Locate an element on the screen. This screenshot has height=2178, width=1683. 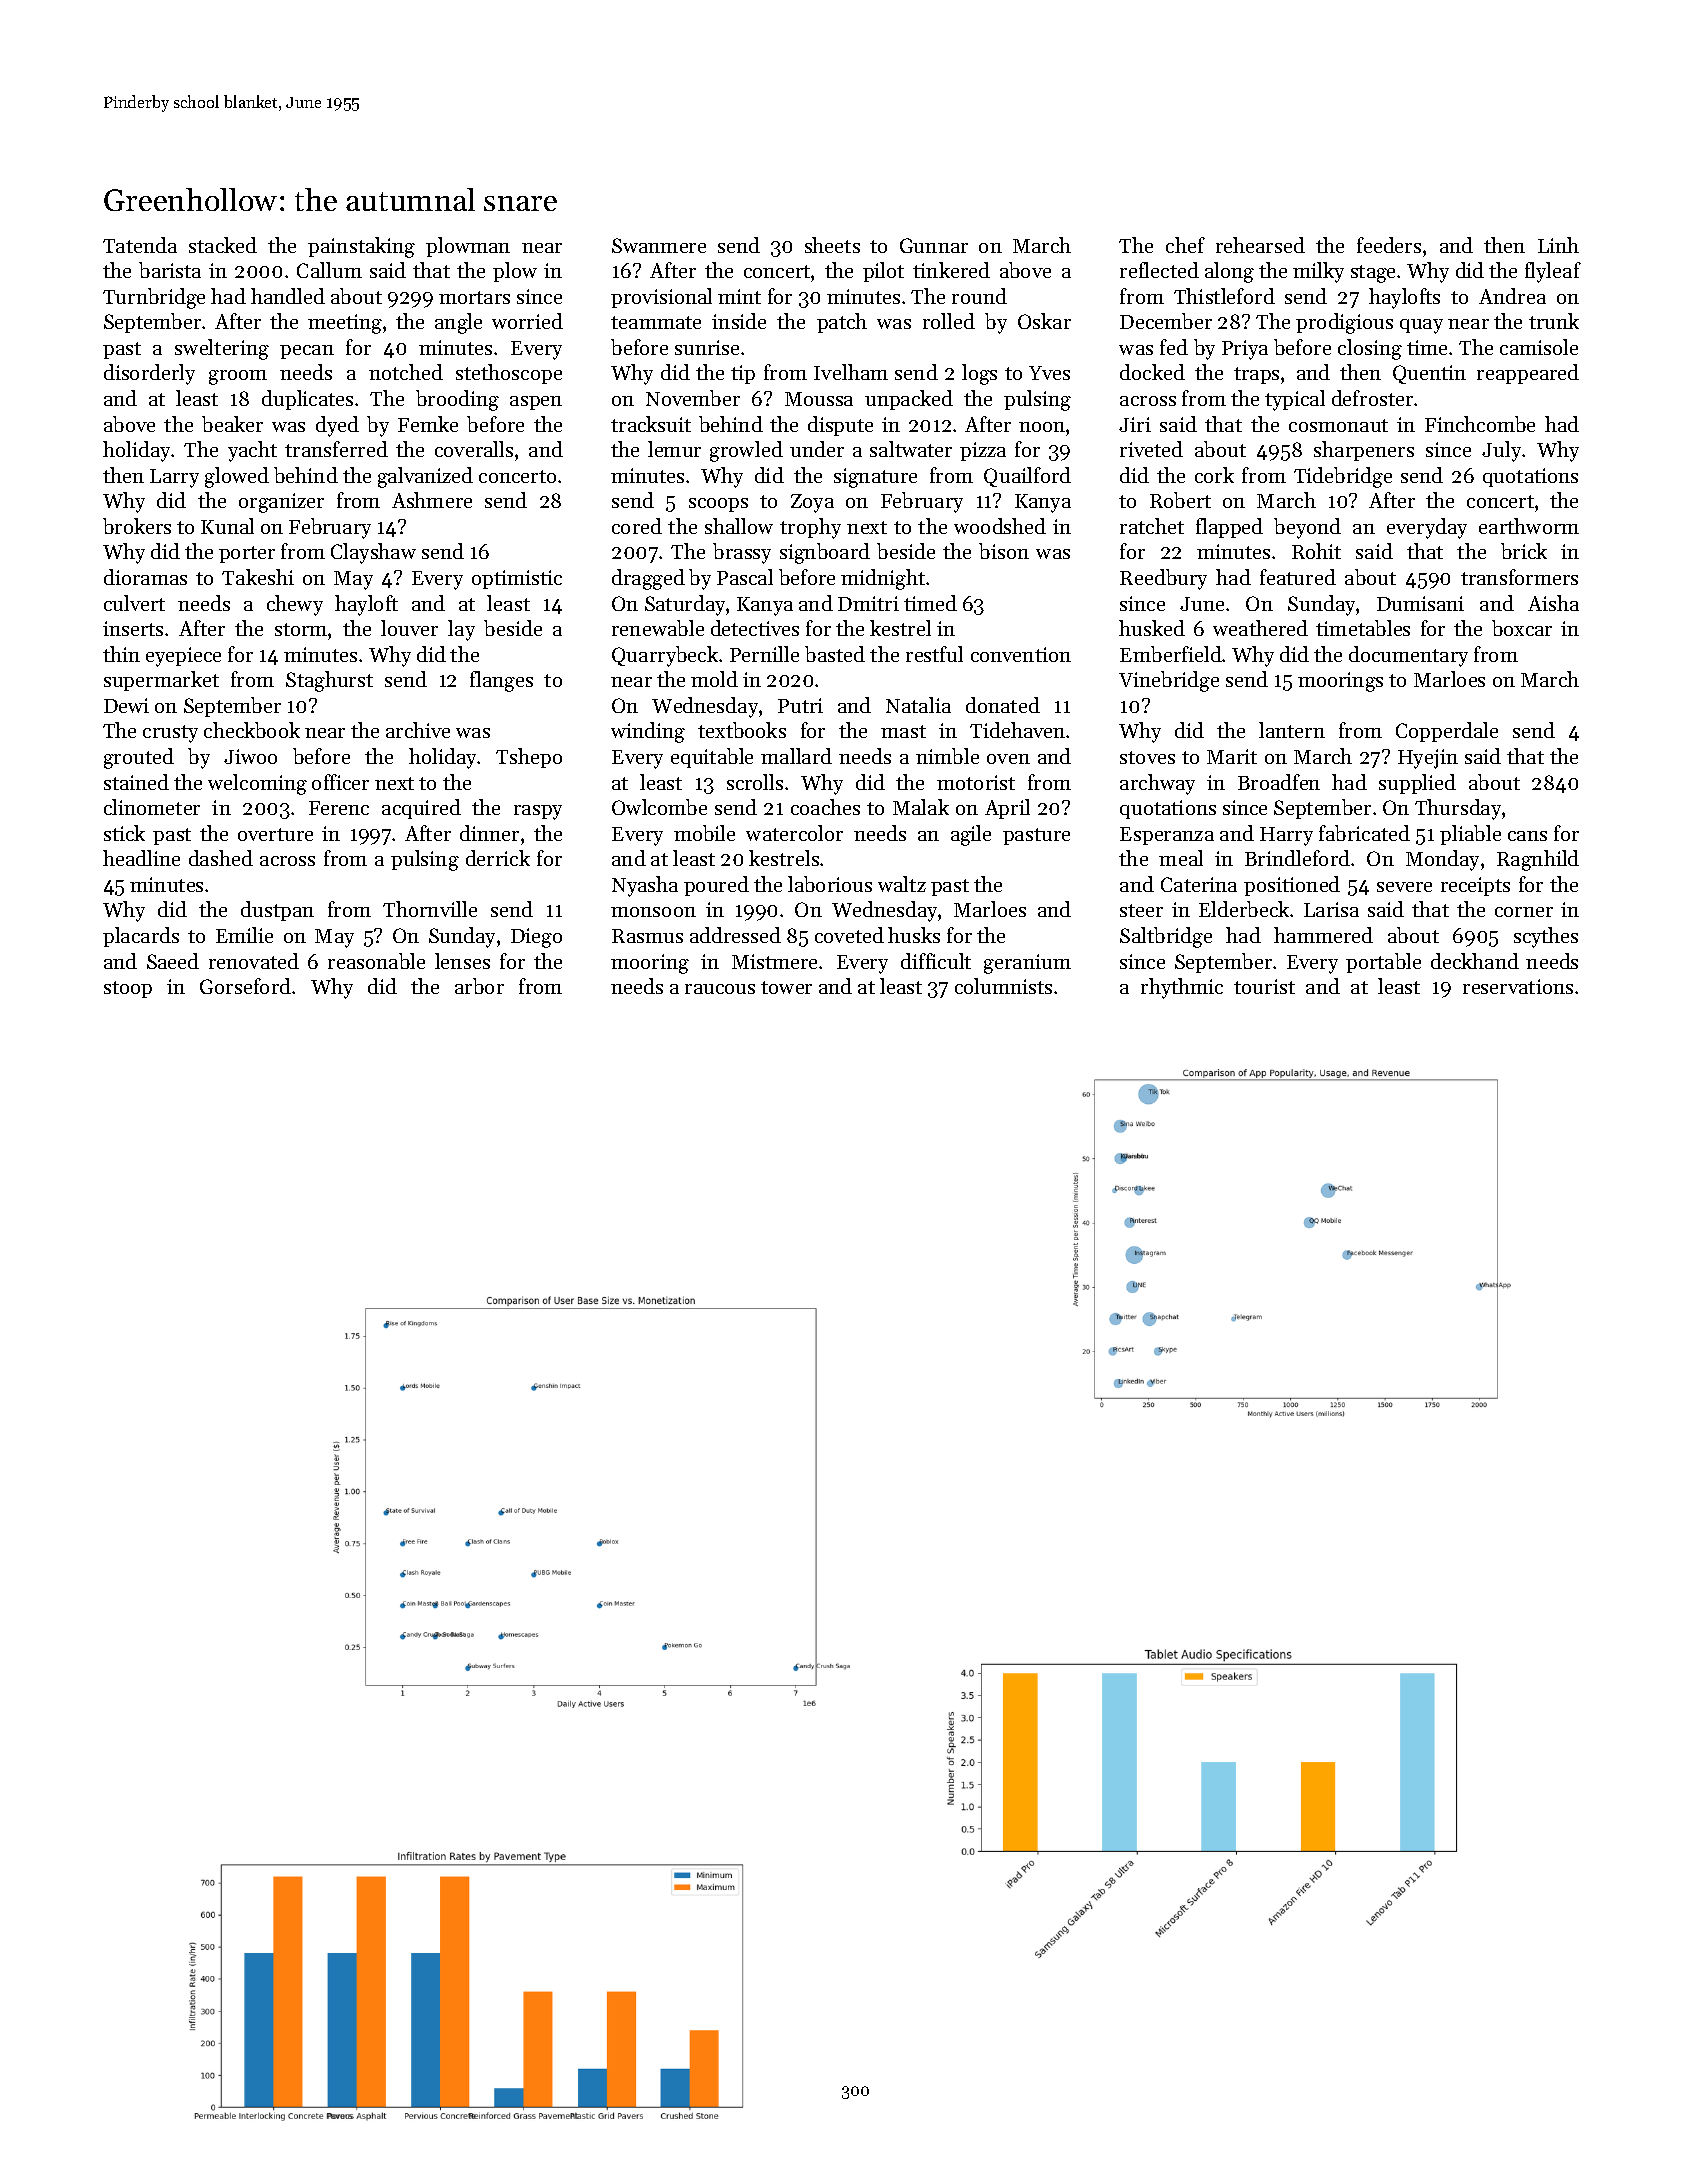
feeders is located at coordinates (1389, 245).
